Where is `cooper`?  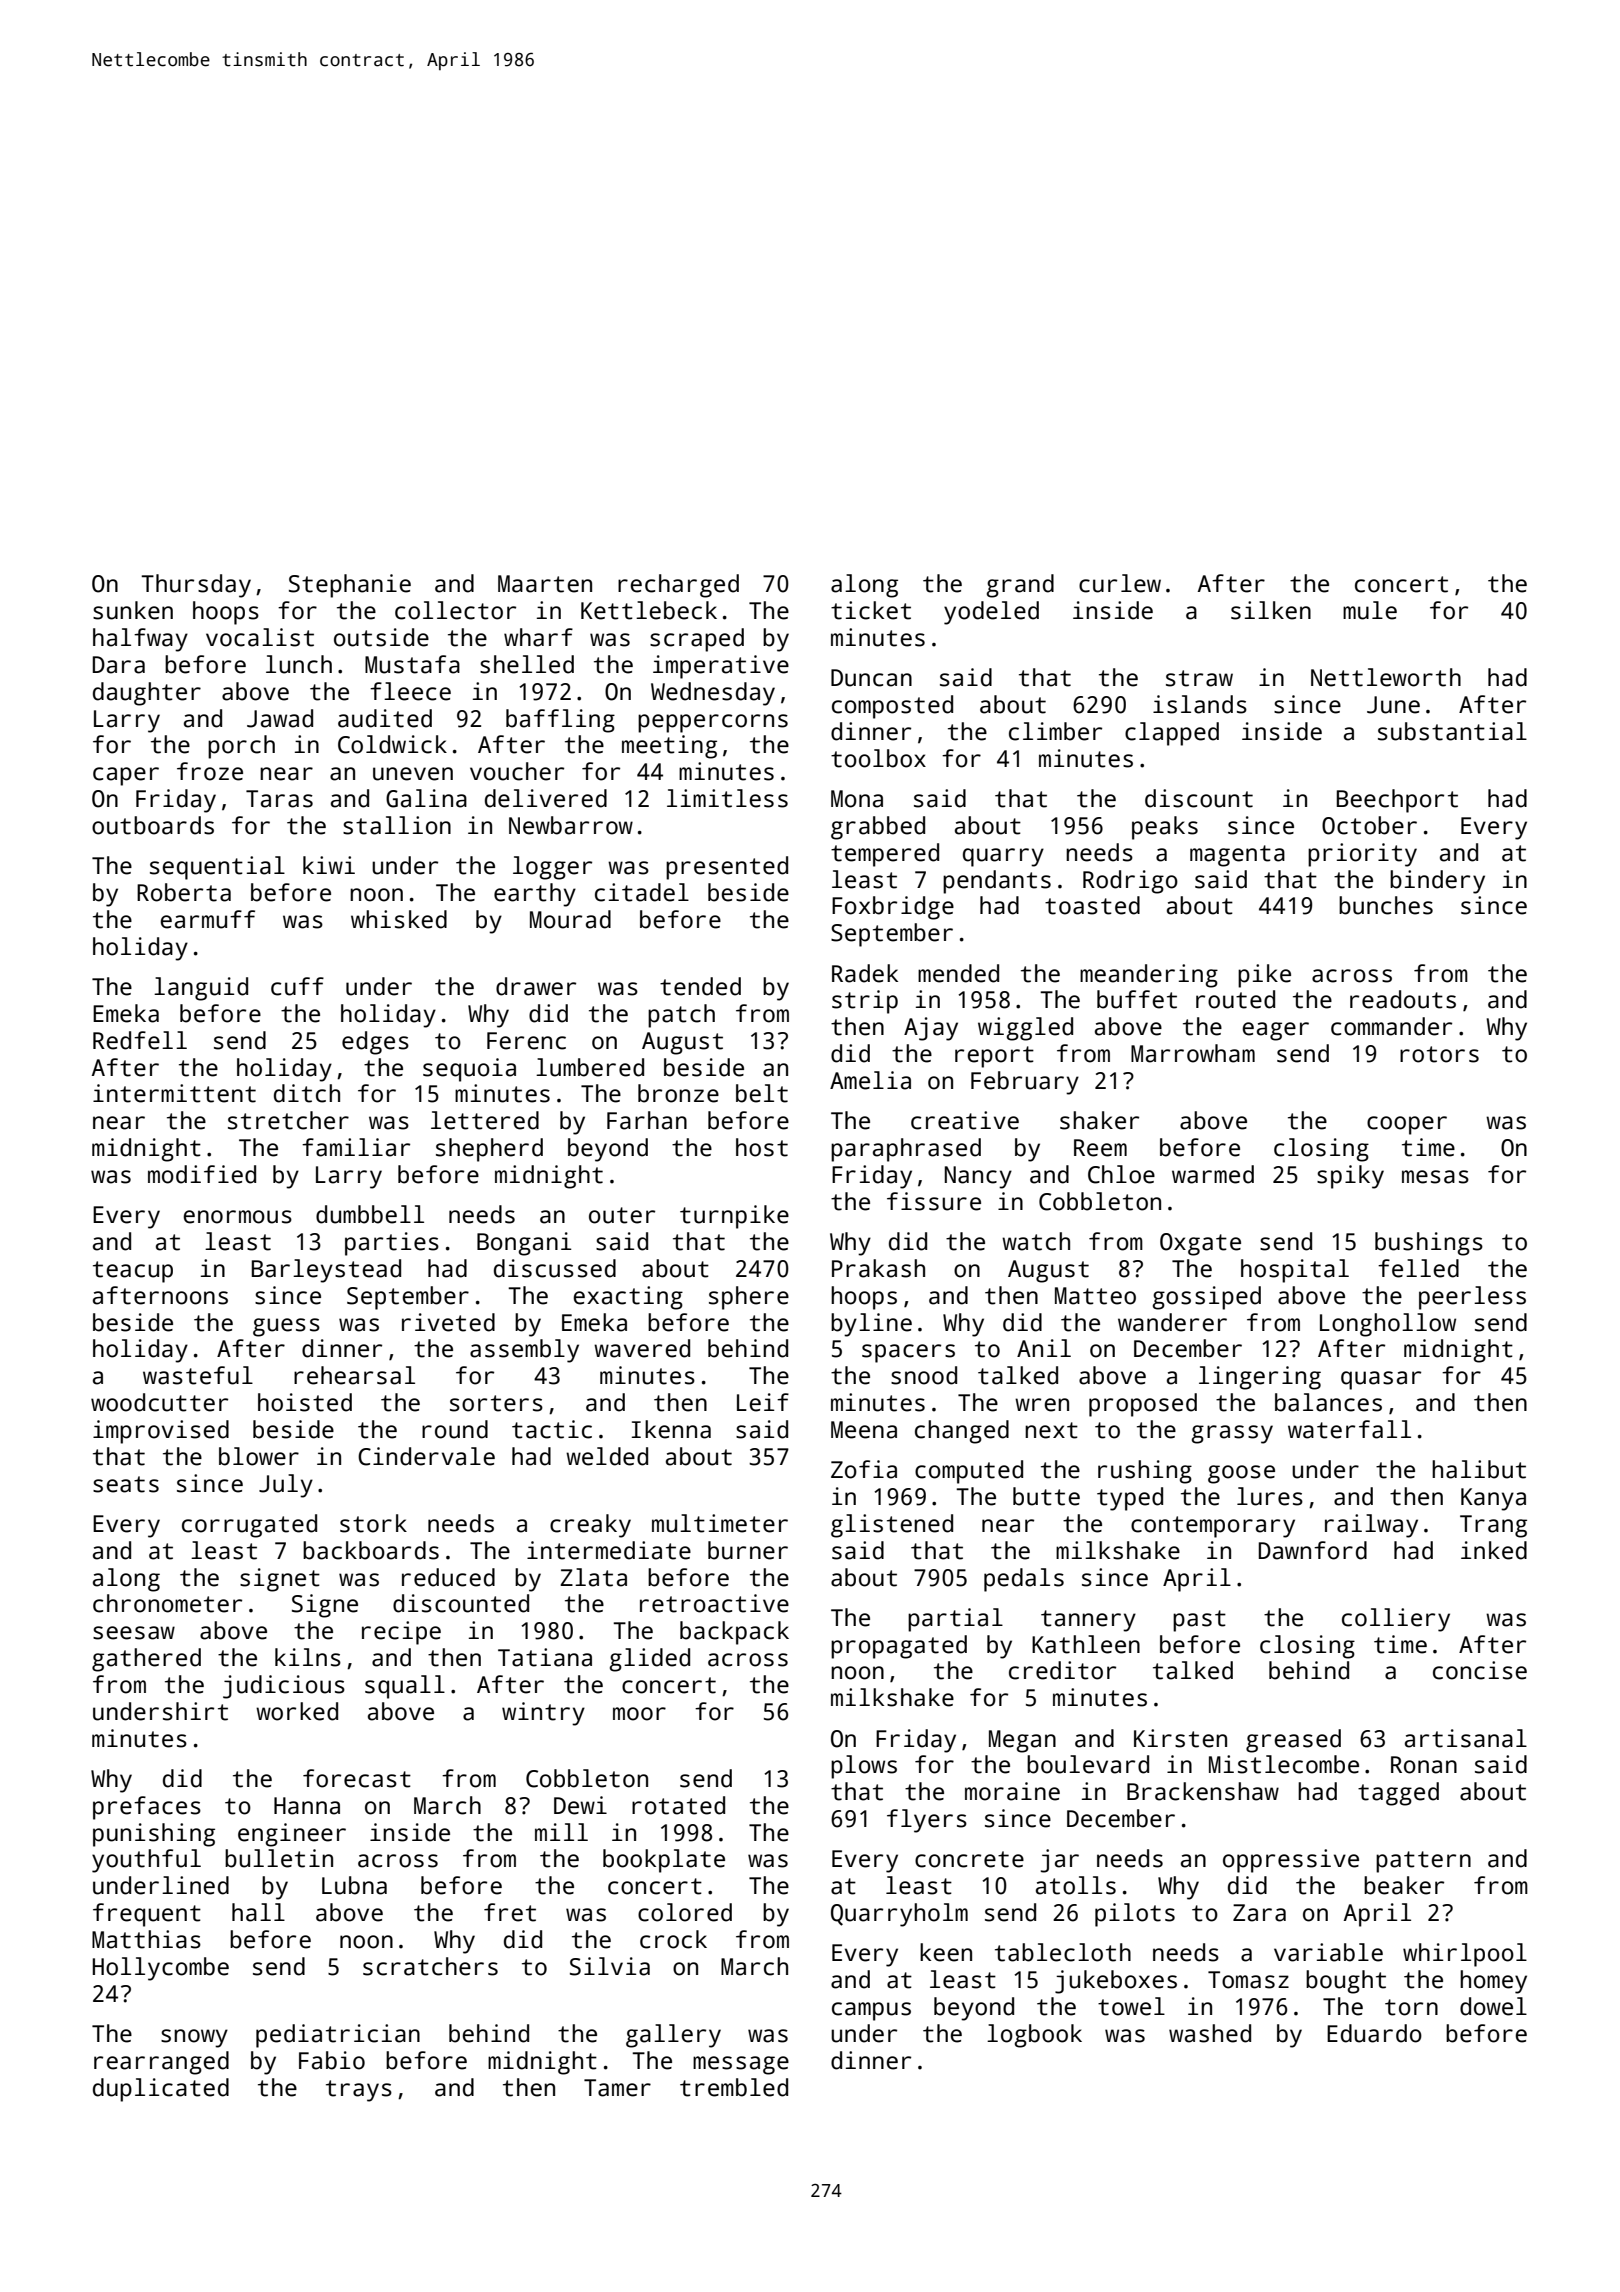
cooper is located at coordinates (1407, 1125).
